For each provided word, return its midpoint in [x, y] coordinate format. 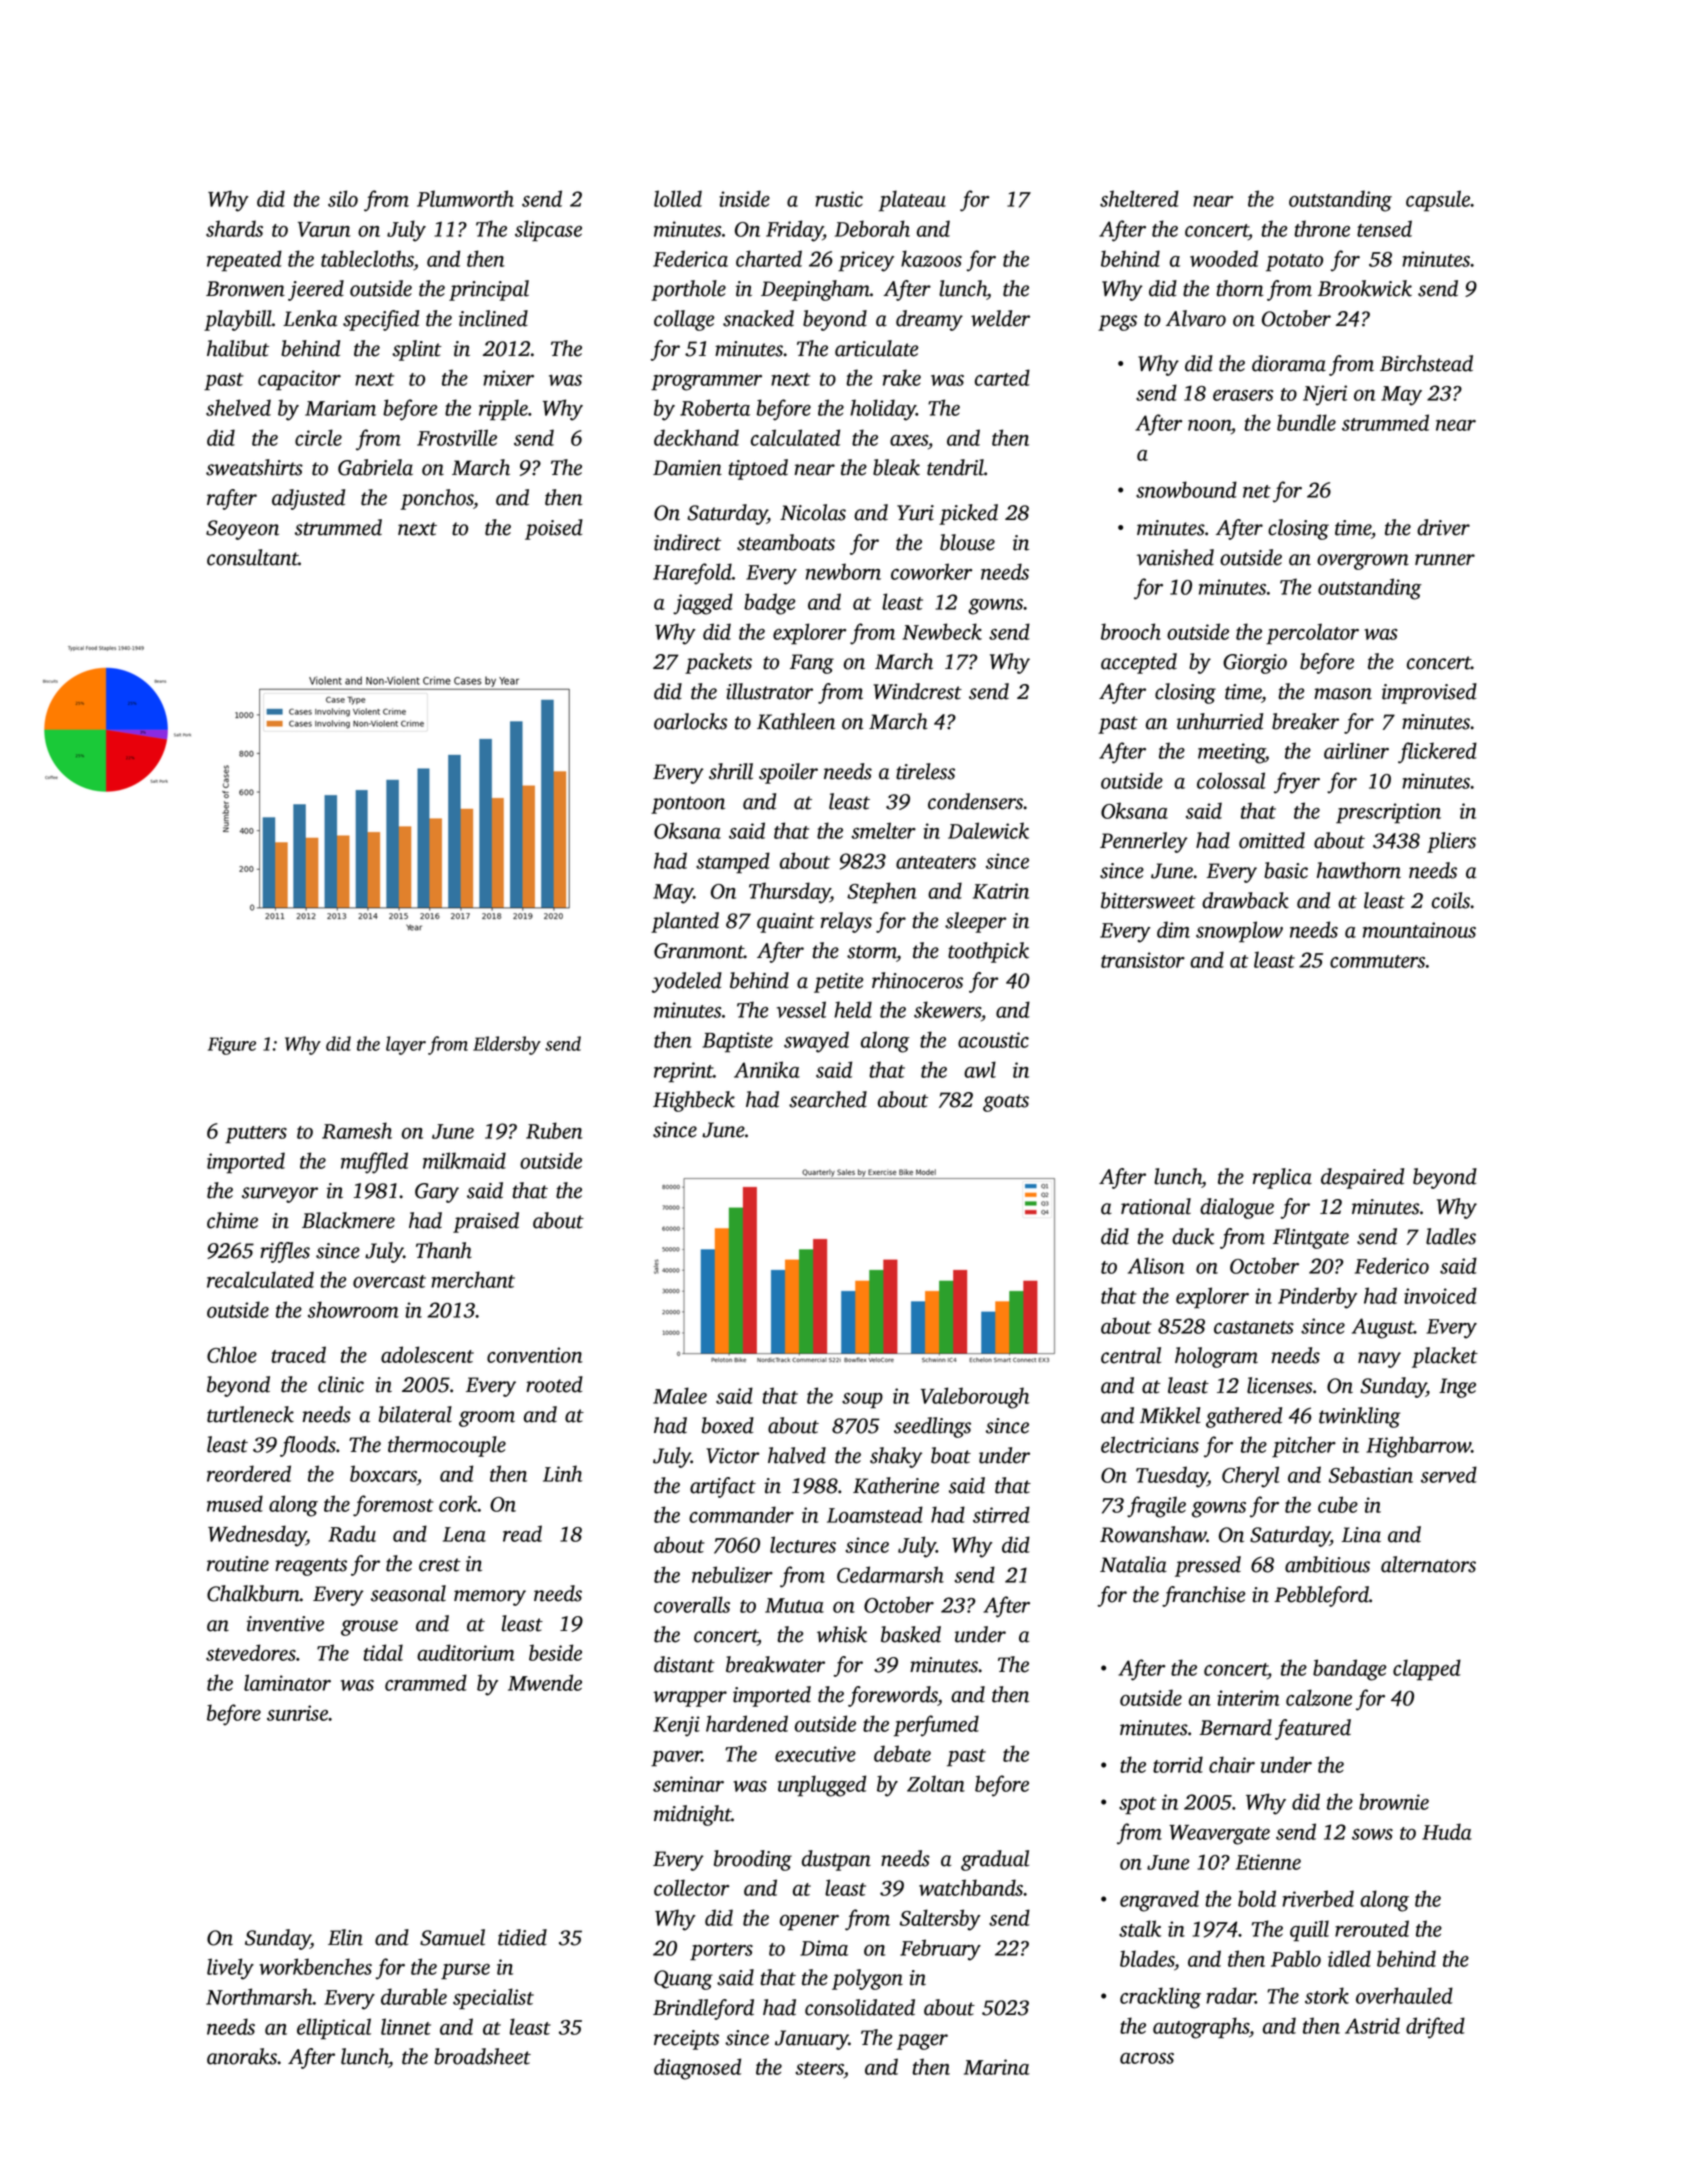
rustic [839, 199]
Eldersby [507, 1045]
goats [1006, 1103]
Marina [996, 2067]
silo [343, 198]
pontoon [688, 805]
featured [1313, 1729]
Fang [812, 664]
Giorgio [1255, 664]
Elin [345, 1937]
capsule [1438, 201]
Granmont [699, 951]
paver [676, 1759]
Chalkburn [253, 1593]
